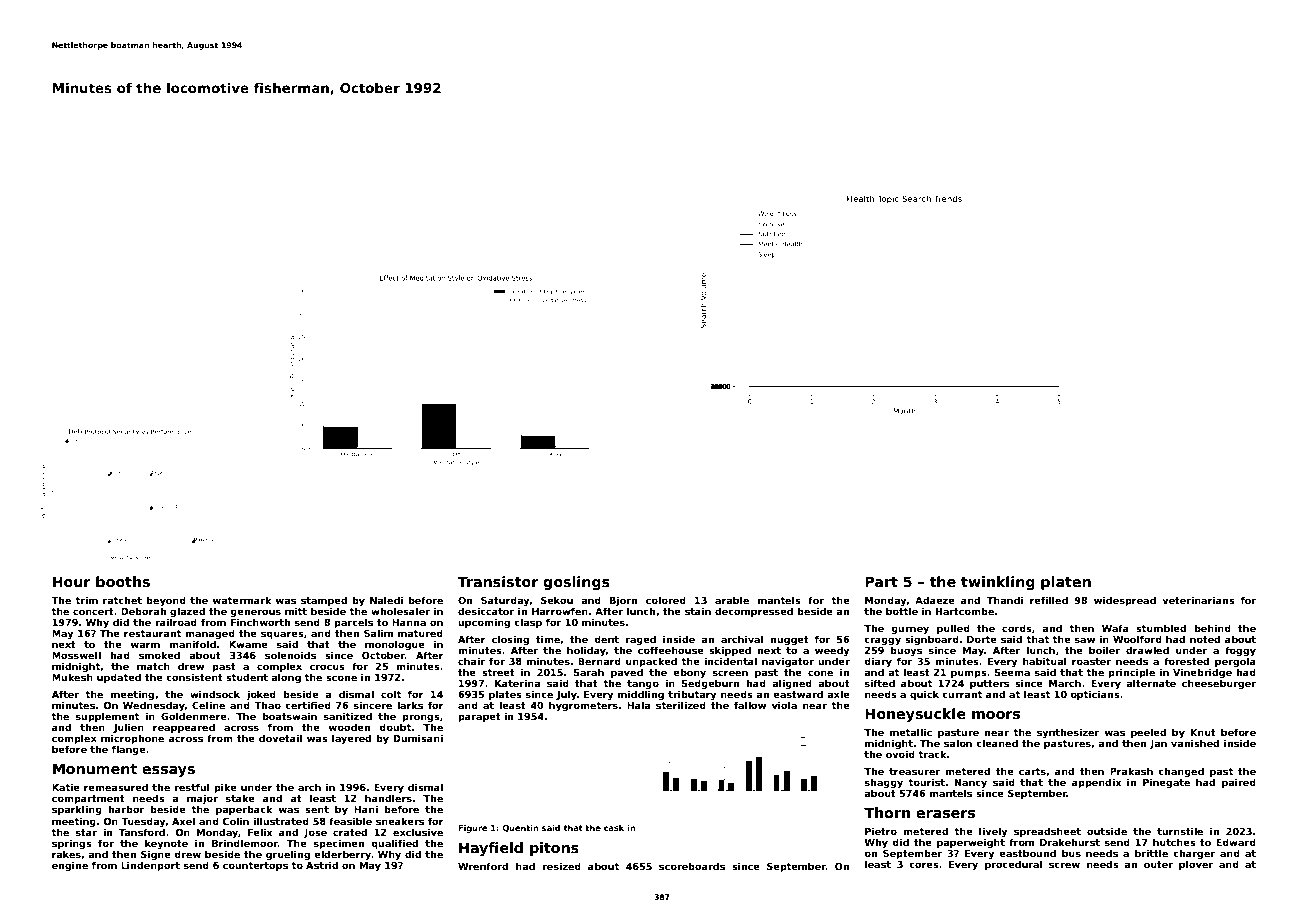 Image resolution: width=1308 pixels, height=924 pixels. What do you see at coordinates (996, 715) in the screenshot?
I see `moors` at bounding box center [996, 715].
